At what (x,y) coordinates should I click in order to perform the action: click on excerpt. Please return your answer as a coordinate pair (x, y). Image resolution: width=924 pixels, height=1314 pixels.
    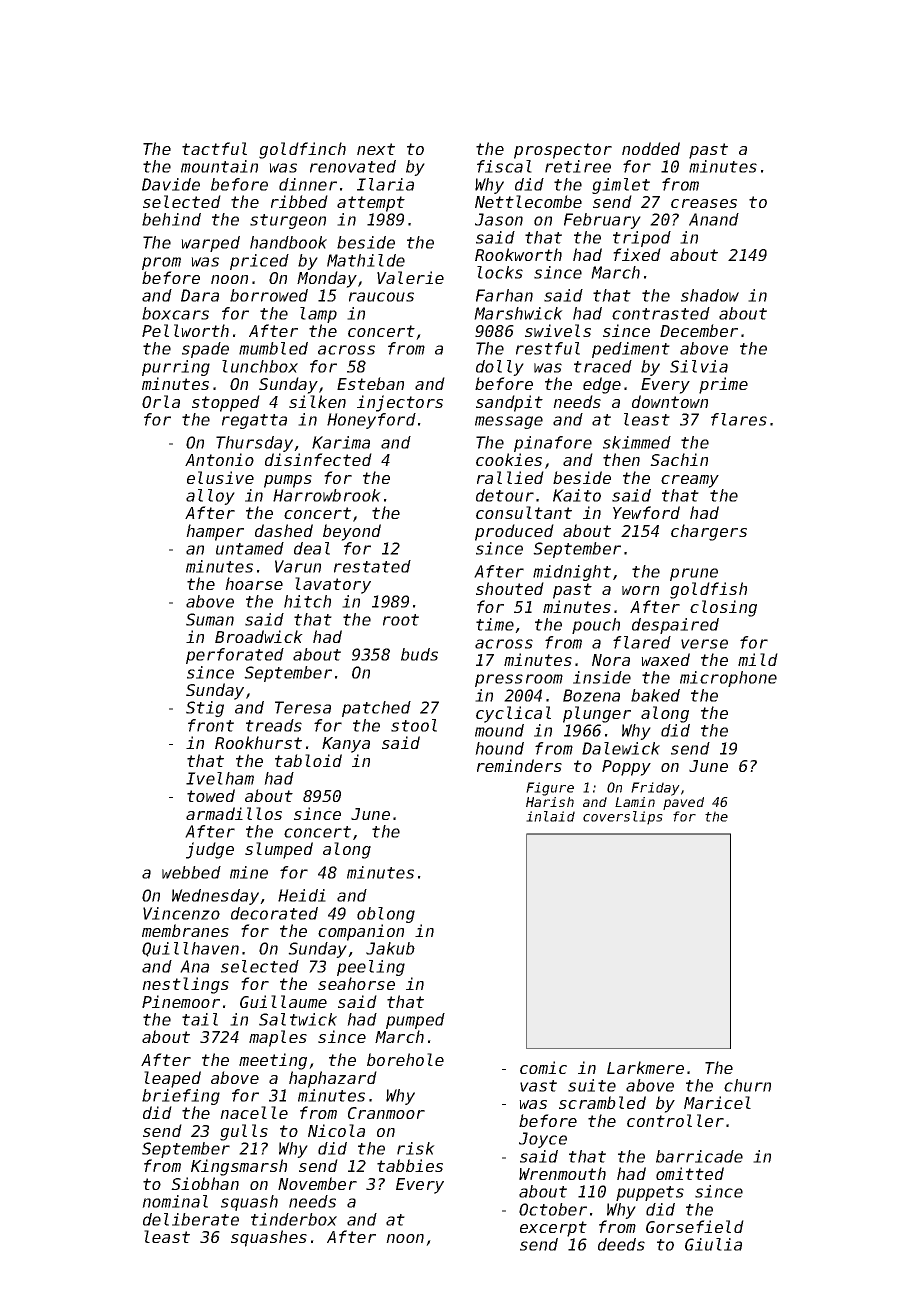
    Looking at the image, I should click on (553, 1229).
